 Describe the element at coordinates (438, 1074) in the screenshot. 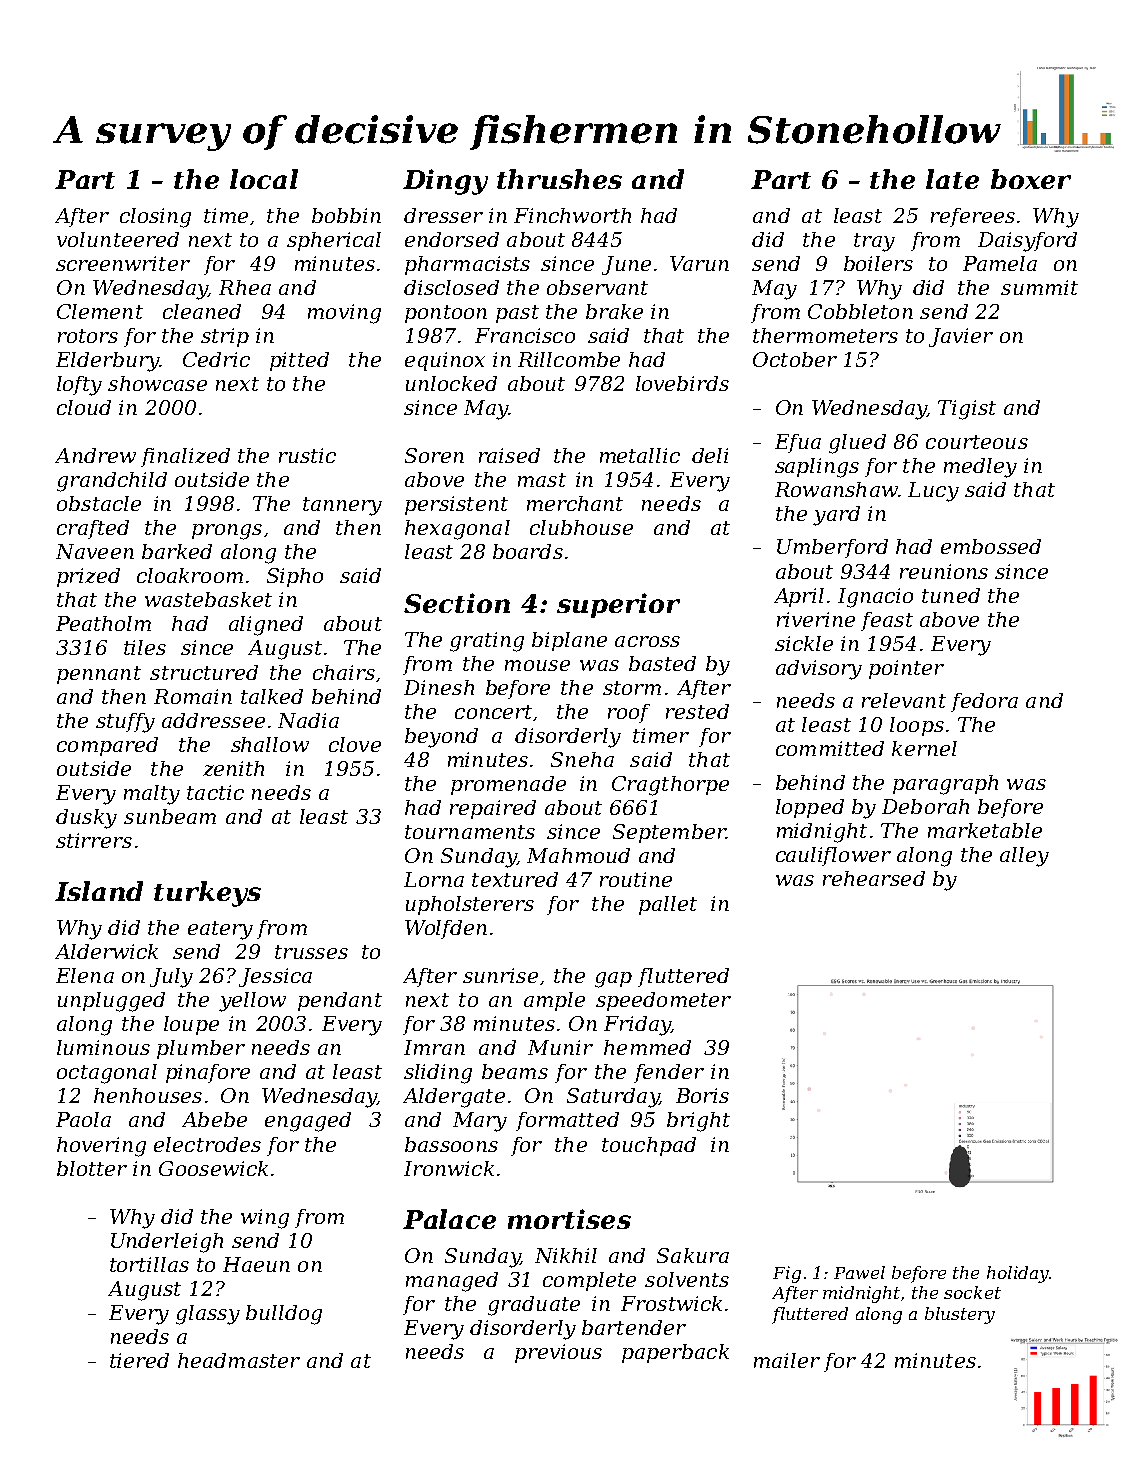

I see `sliding` at that location.
